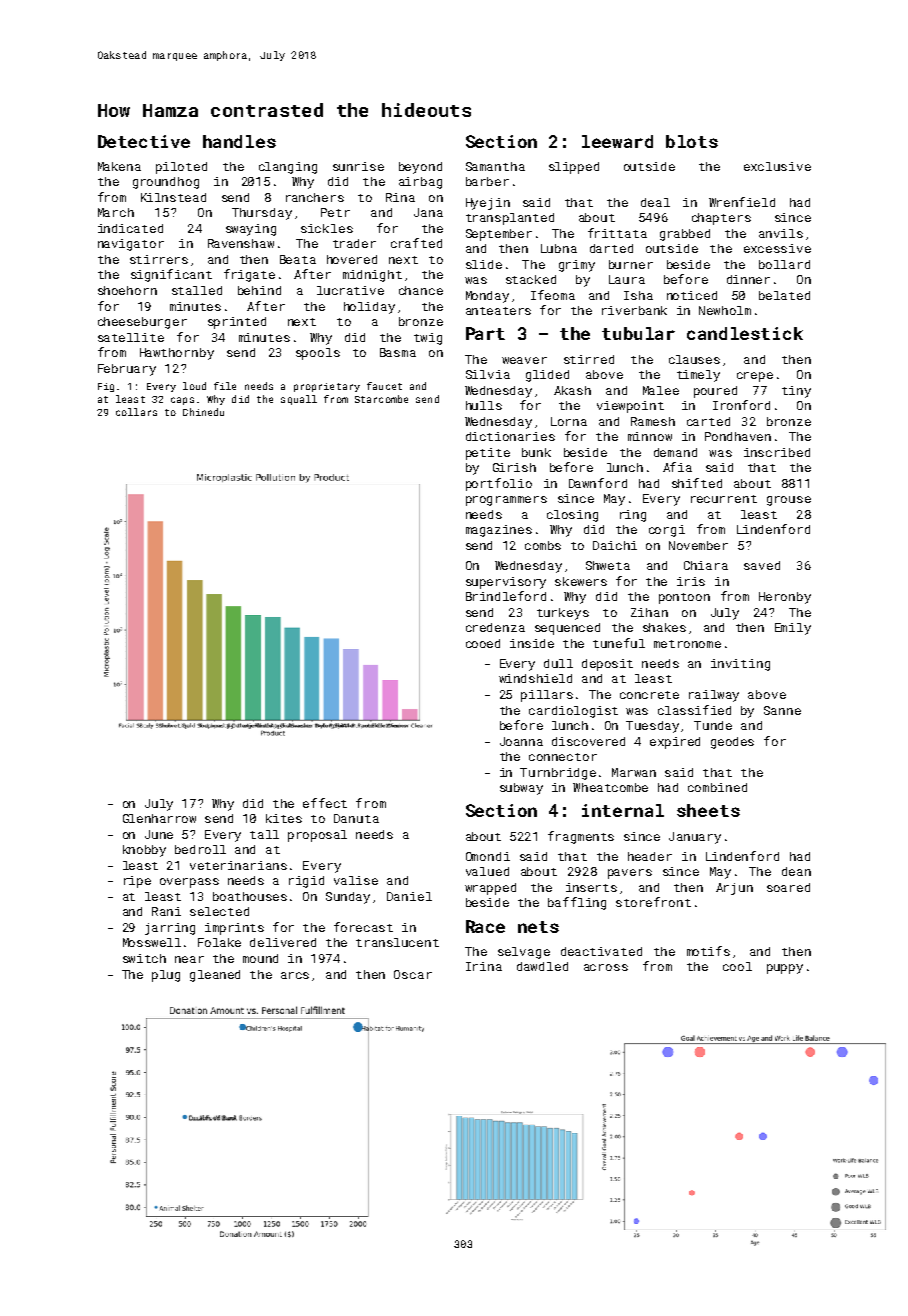  I want to click on Starcombe, so click(381, 399).
